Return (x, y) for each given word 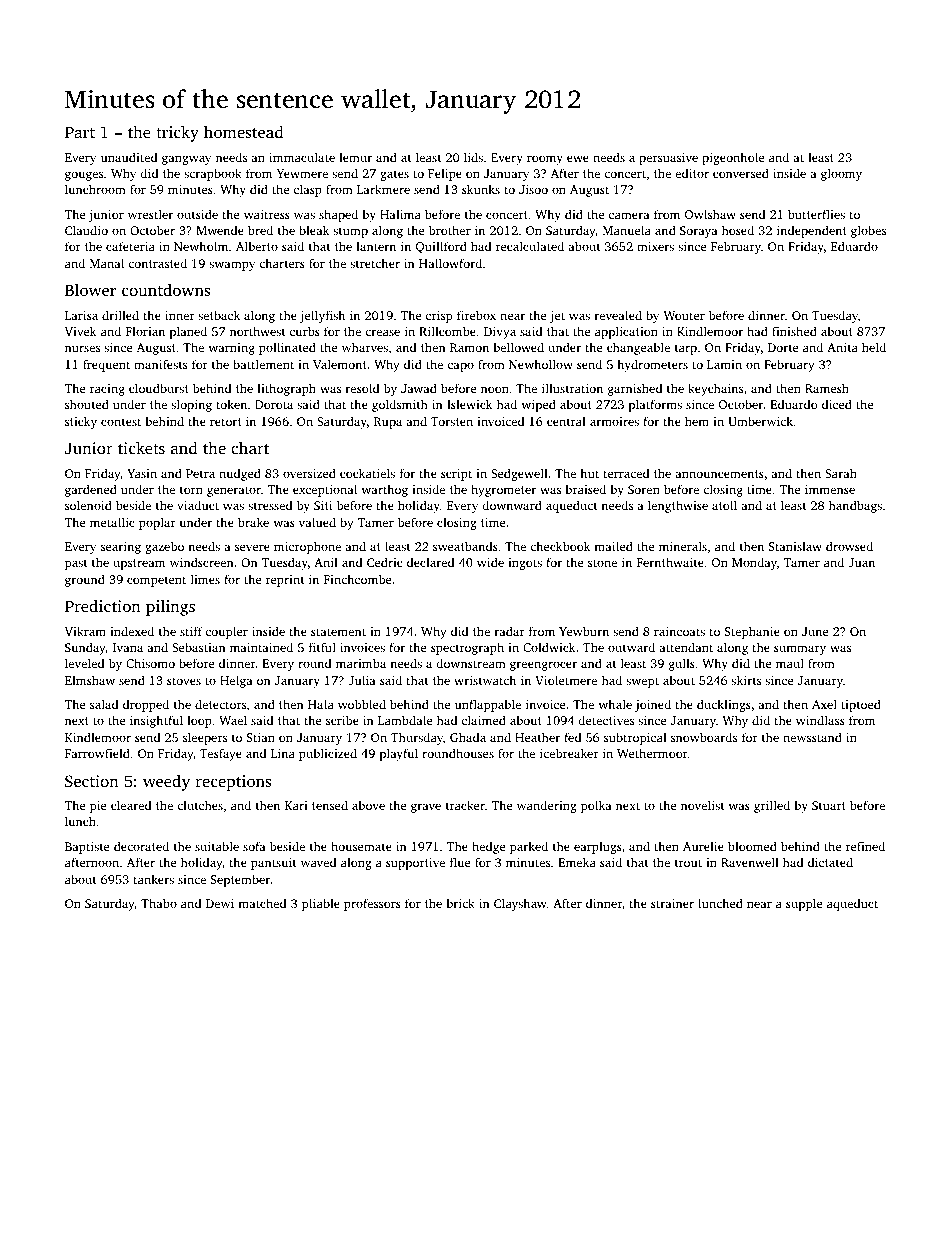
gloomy (841, 174)
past (76, 564)
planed (188, 332)
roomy (545, 160)
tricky (177, 133)
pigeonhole (733, 158)
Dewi (220, 903)
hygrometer (503, 490)
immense (830, 489)
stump (350, 232)
